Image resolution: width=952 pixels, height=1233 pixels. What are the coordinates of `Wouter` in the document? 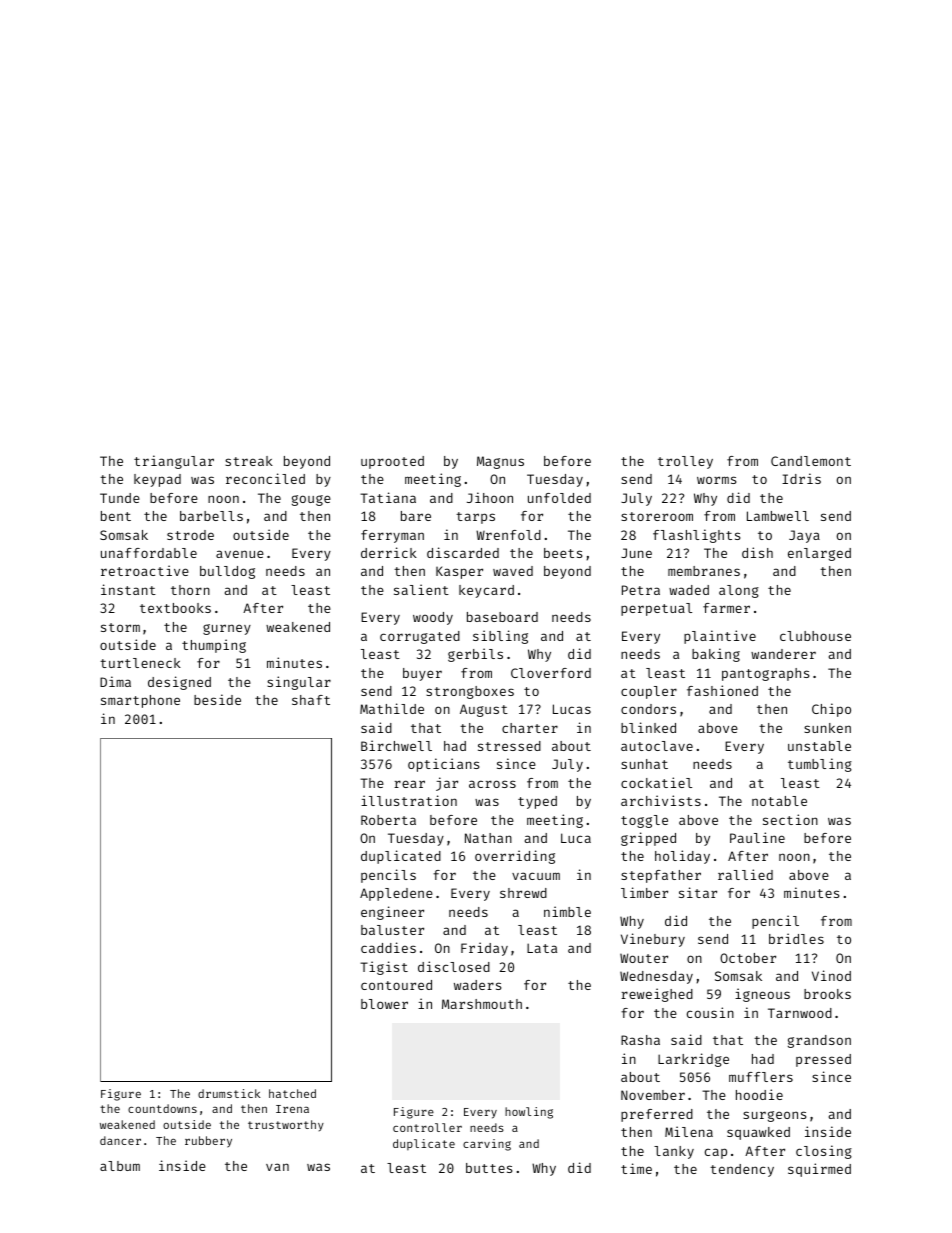 It's located at (644, 958).
